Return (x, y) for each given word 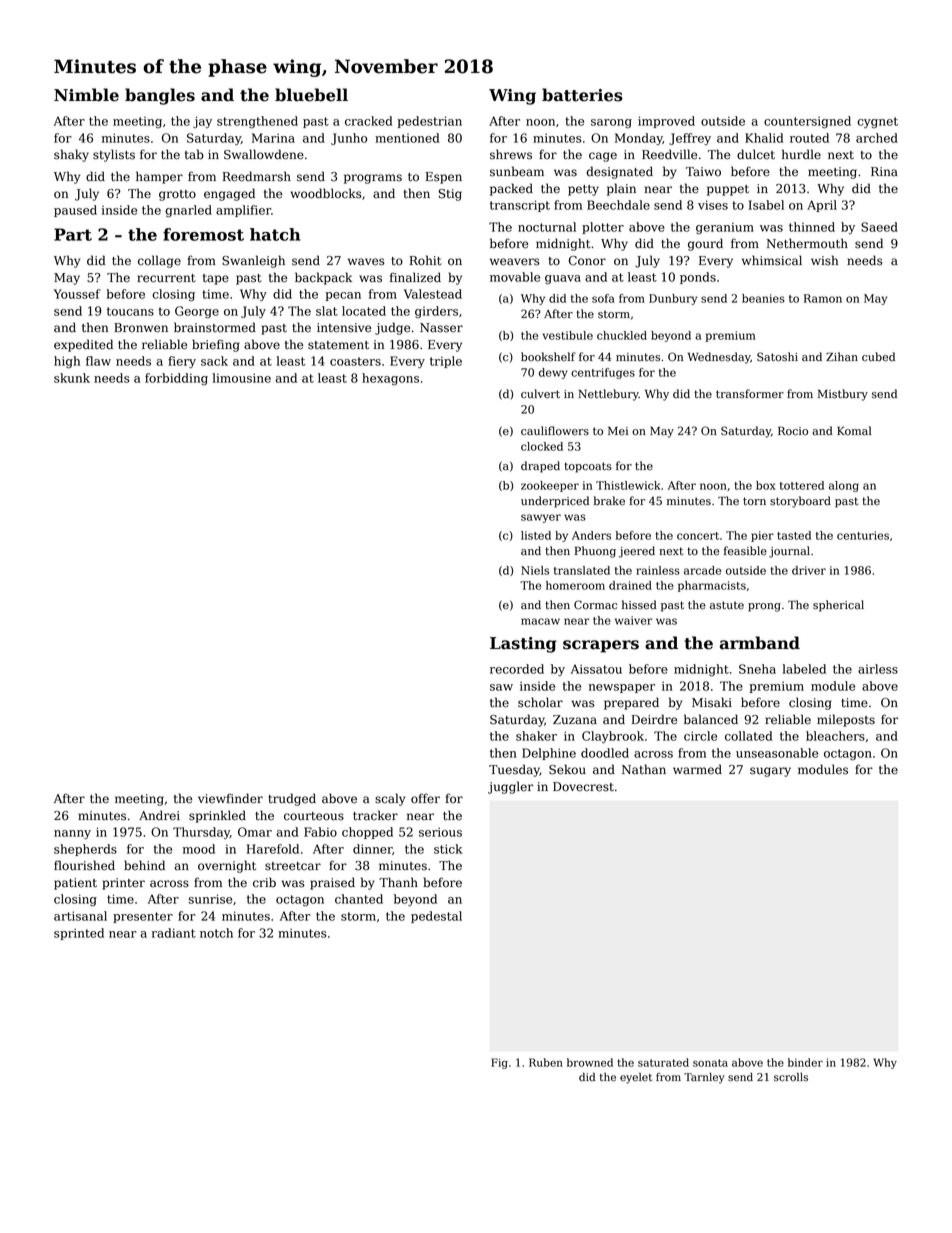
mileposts (846, 720)
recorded (517, 669)
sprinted (79, 934)
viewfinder (230, 798)
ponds (698, 278)
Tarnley (704, 1078)
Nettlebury (608, 395)
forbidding (176, 379)
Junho (349, 139)
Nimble (86, 95)
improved (666, 122)
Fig (499, 1063)
